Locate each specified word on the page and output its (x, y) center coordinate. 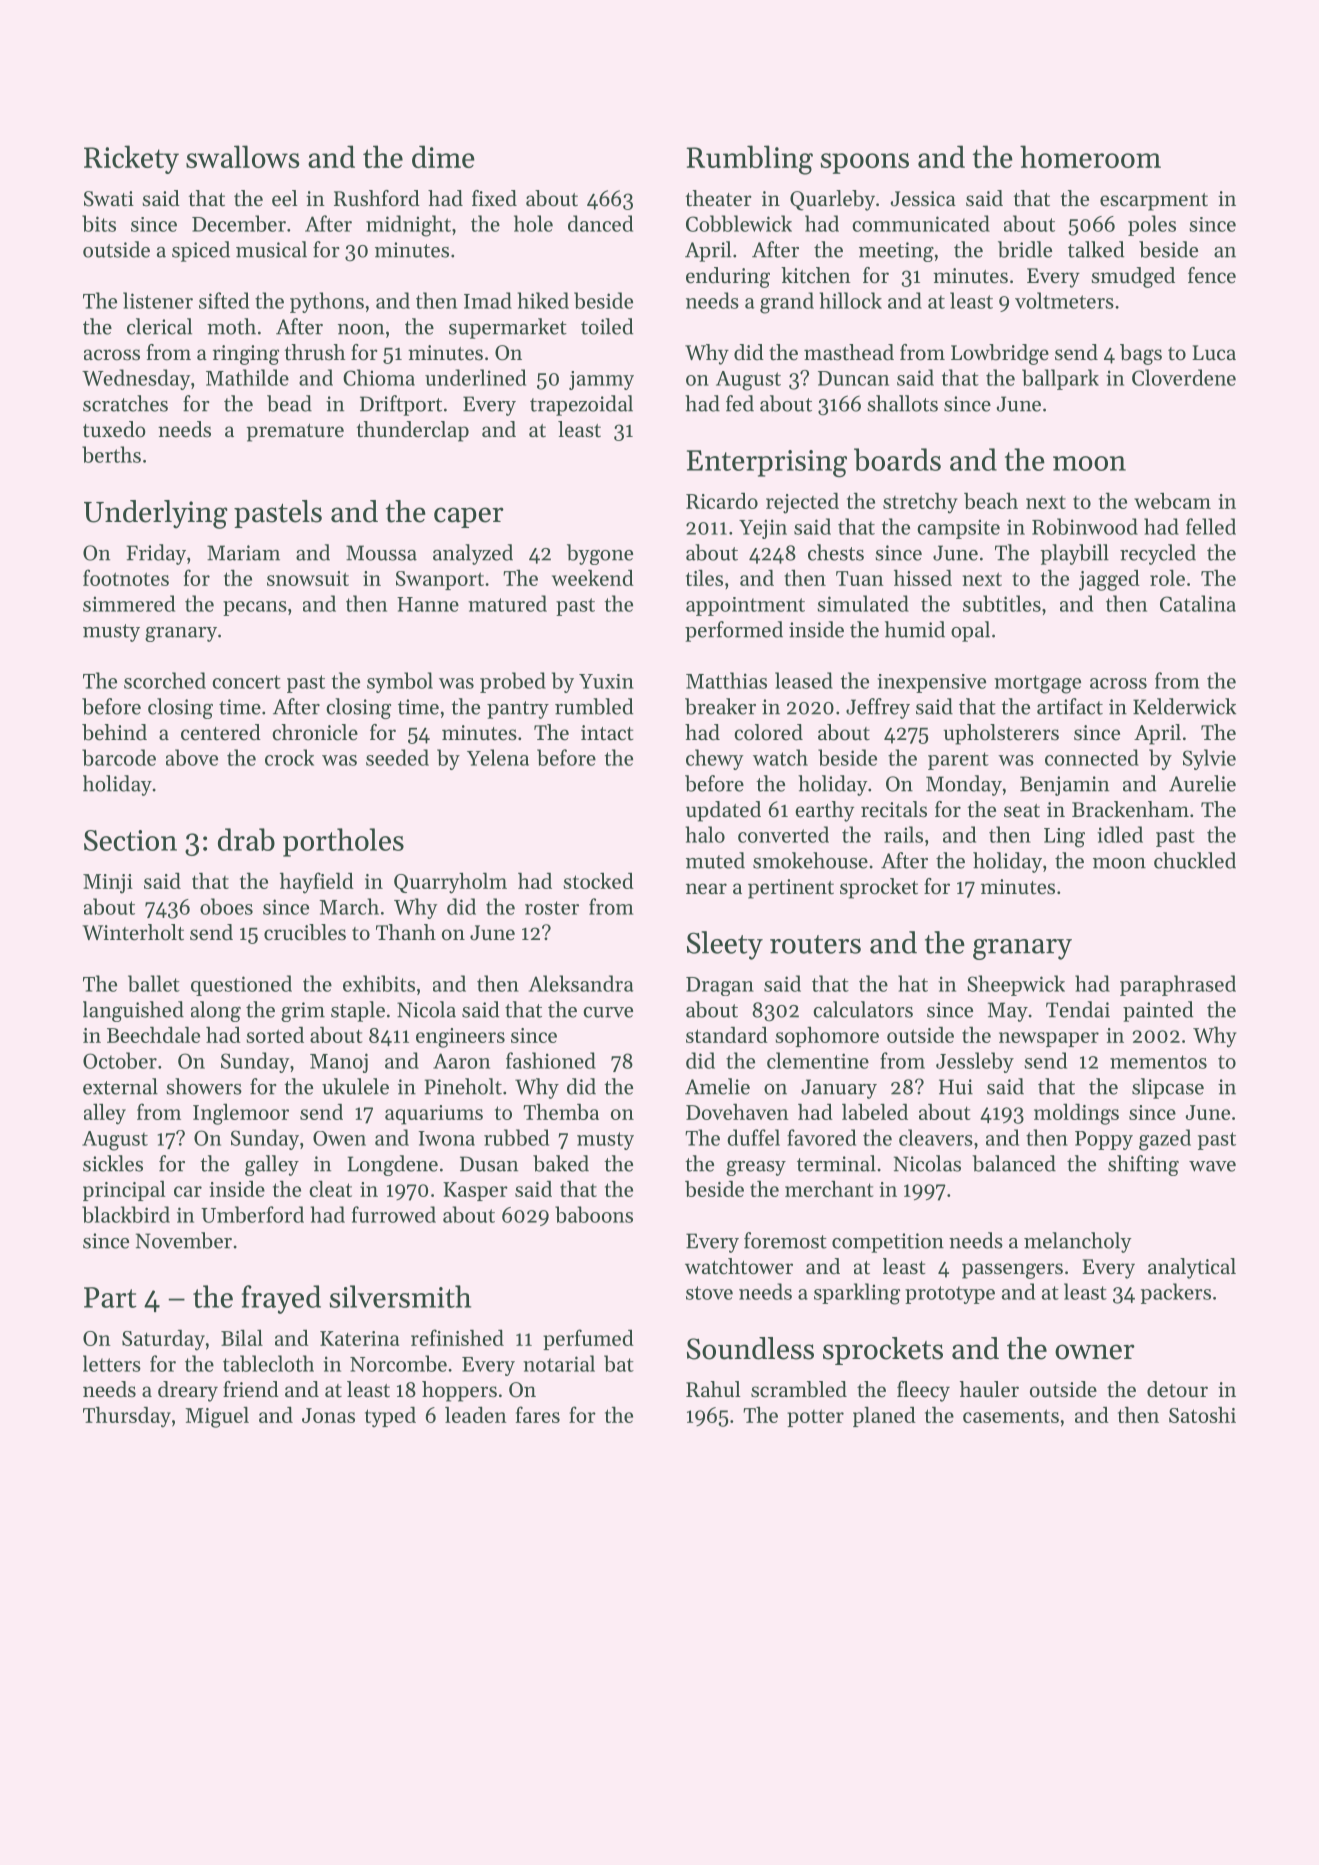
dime (443, 156)
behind (114, 732)
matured (507, 603)
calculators (863, 1009)
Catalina (1198, 603)
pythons (327, 302)
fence (1212, 275)
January (839, 1089)
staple (358, 1011)
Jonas (328, 1415)
